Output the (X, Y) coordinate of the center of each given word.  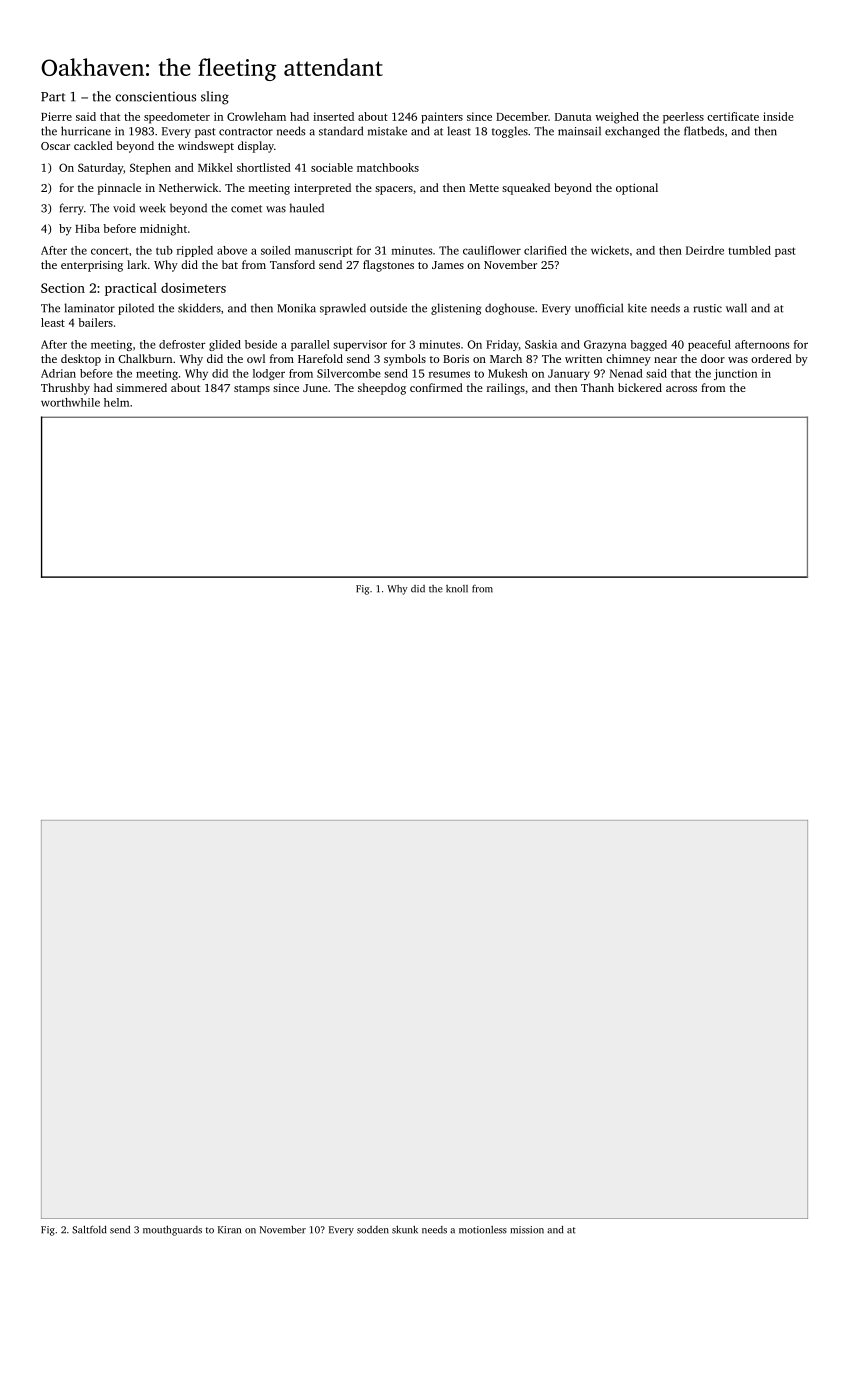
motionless (483, 1230)
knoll (457, 589)
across (681, 389)
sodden (373, 1230)
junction (735, 374)
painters (442, 118)
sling (215, 98)
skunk (405, 1230)
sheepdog (382, 389)
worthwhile (70, 402)
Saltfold (89, 1229)
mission (527, 1230)
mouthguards (172, 1231)
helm (116, 402)
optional (637, 189)
